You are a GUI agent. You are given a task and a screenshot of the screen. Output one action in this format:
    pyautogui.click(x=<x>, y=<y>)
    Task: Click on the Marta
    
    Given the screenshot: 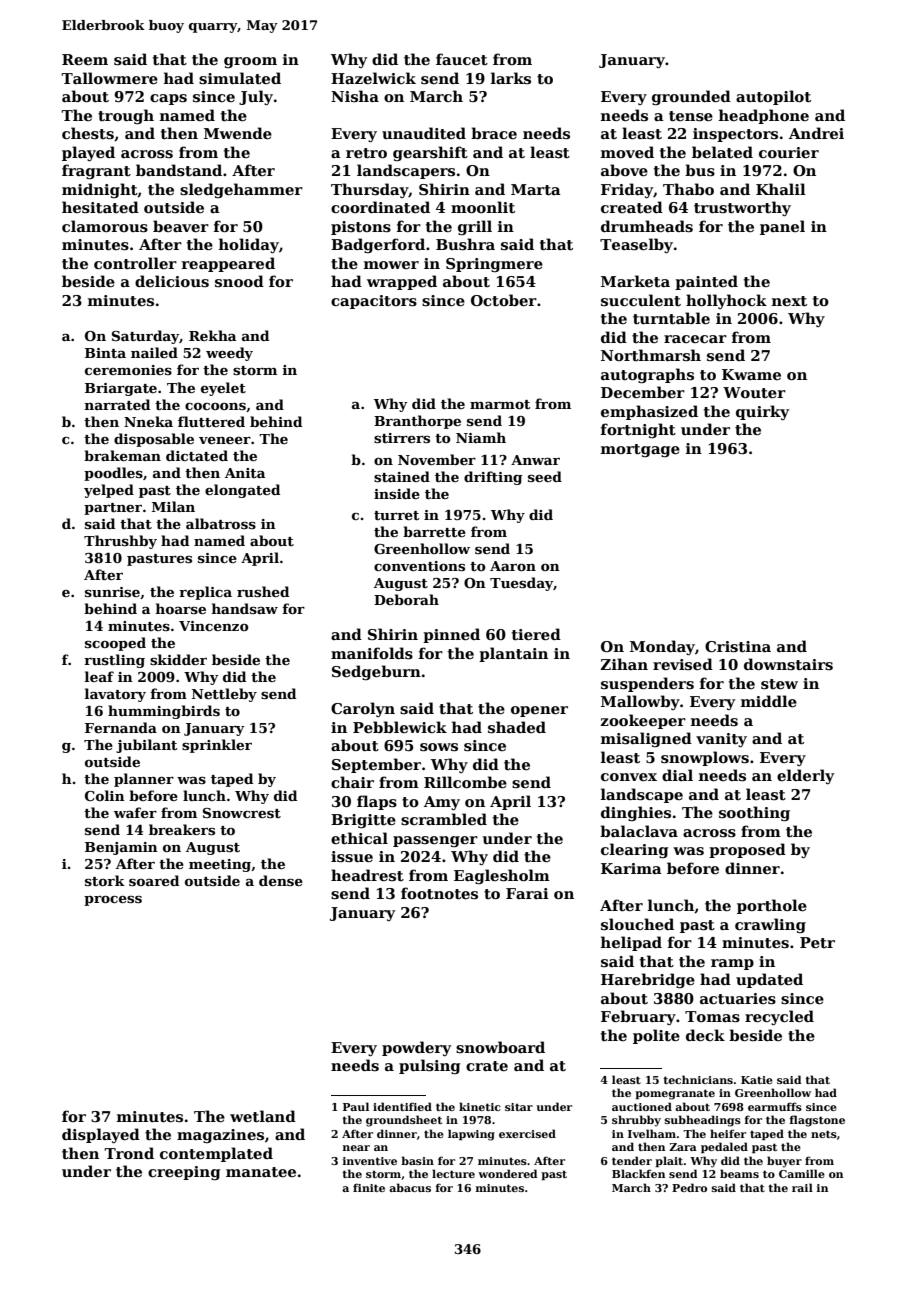 What is the action you would take?
    pyautogui.click(x=536, y=189)
